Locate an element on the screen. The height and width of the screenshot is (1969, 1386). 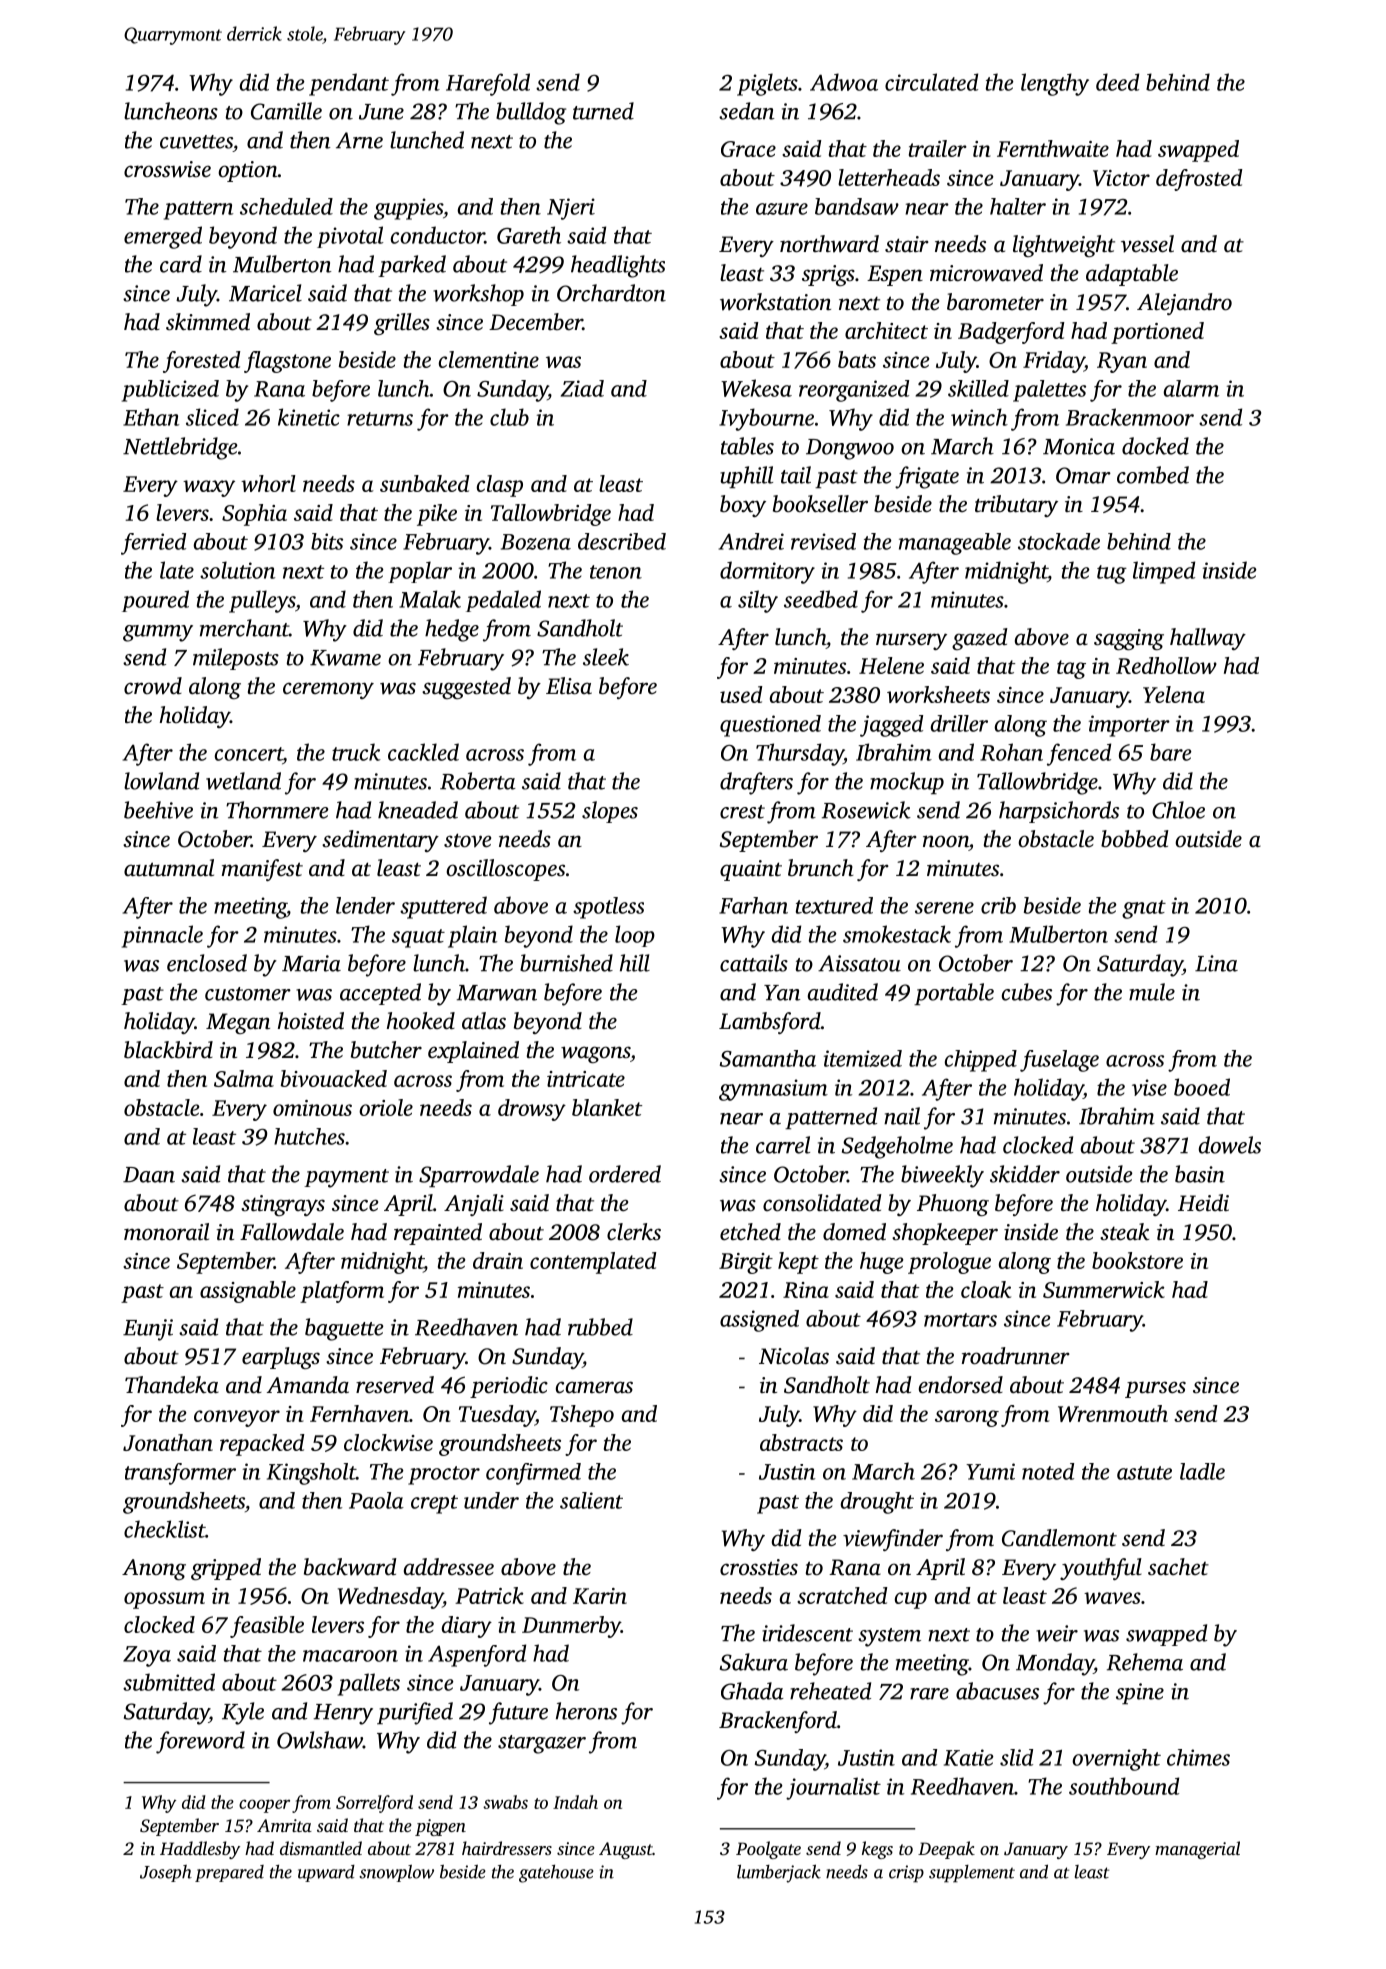
Zoya is located at coordinates (147, 1656).
